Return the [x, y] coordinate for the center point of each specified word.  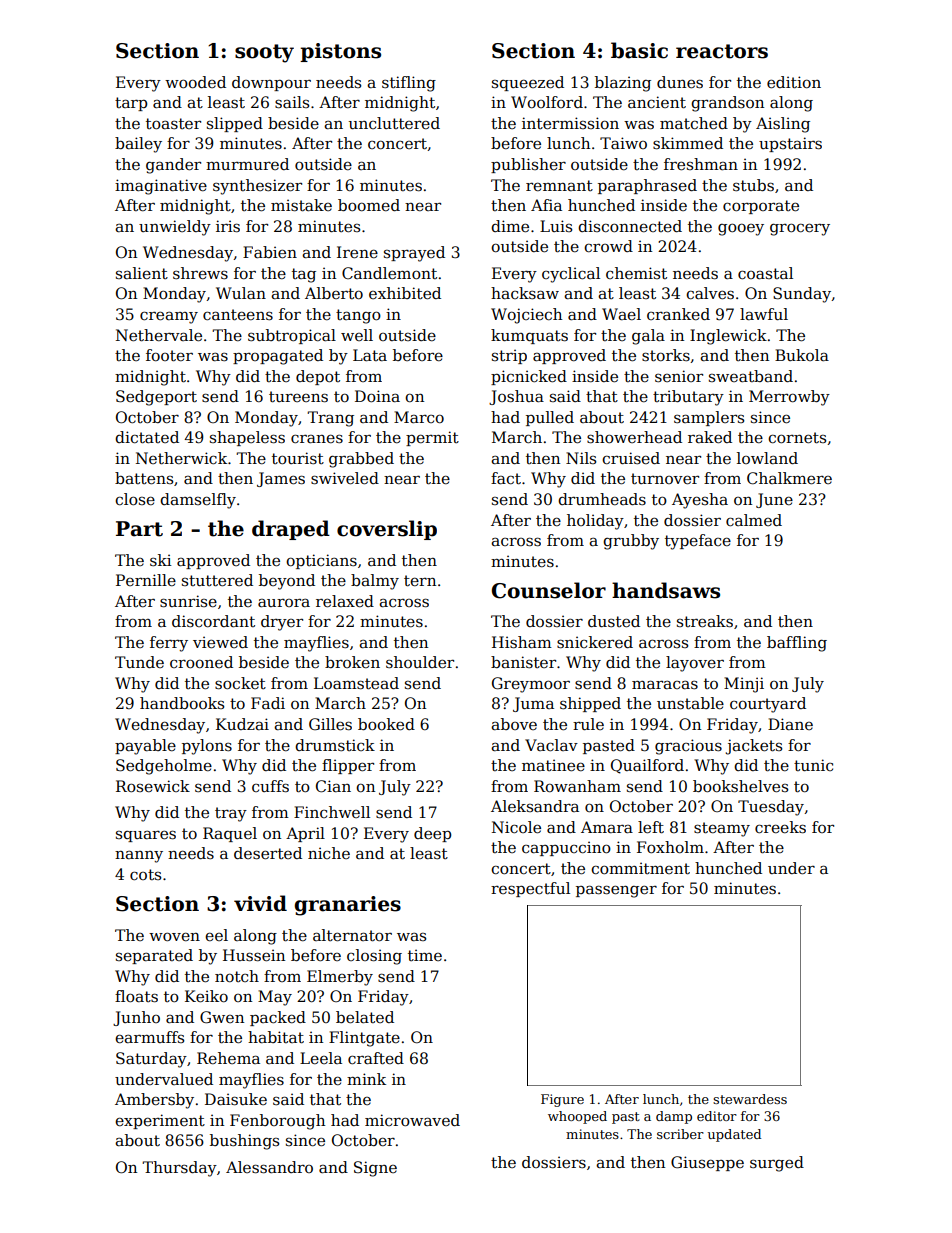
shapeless [247, 438]
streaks [705, 621]
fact [506, 478]
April [305, 834]
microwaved [412, 1120]
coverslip [387, 530]
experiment [160, 1121]
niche [329, 853]
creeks [780, 827]
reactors [722, 51]
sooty [264, 53]
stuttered [217, 580]
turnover [665, 479]
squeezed [528, 83]
